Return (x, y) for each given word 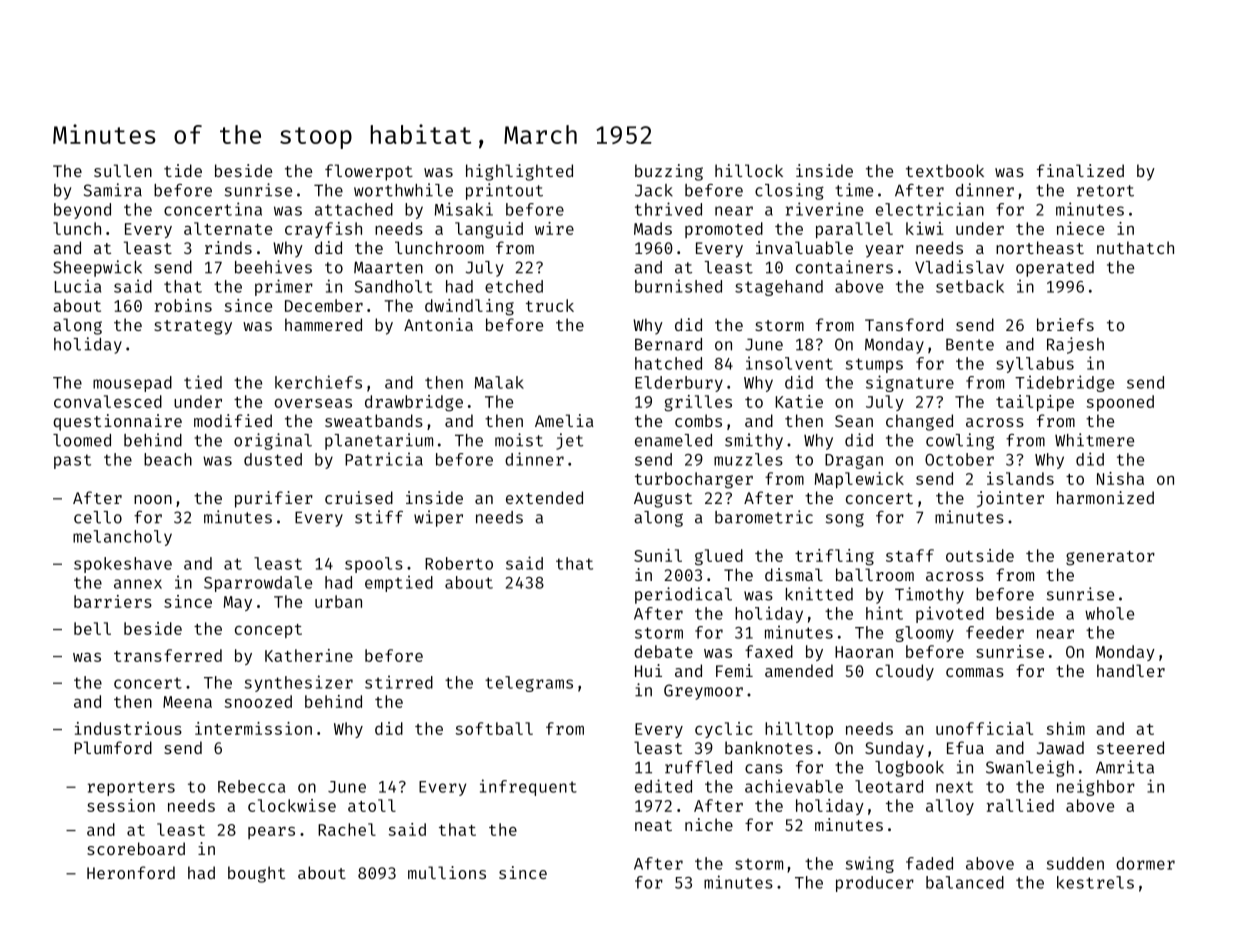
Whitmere (1094, 440)
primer (284, 287)
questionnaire (117, 422)
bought (256, 874)
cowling (960, 441)
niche (709, 824)
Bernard (668, 344)
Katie (799, 401)
